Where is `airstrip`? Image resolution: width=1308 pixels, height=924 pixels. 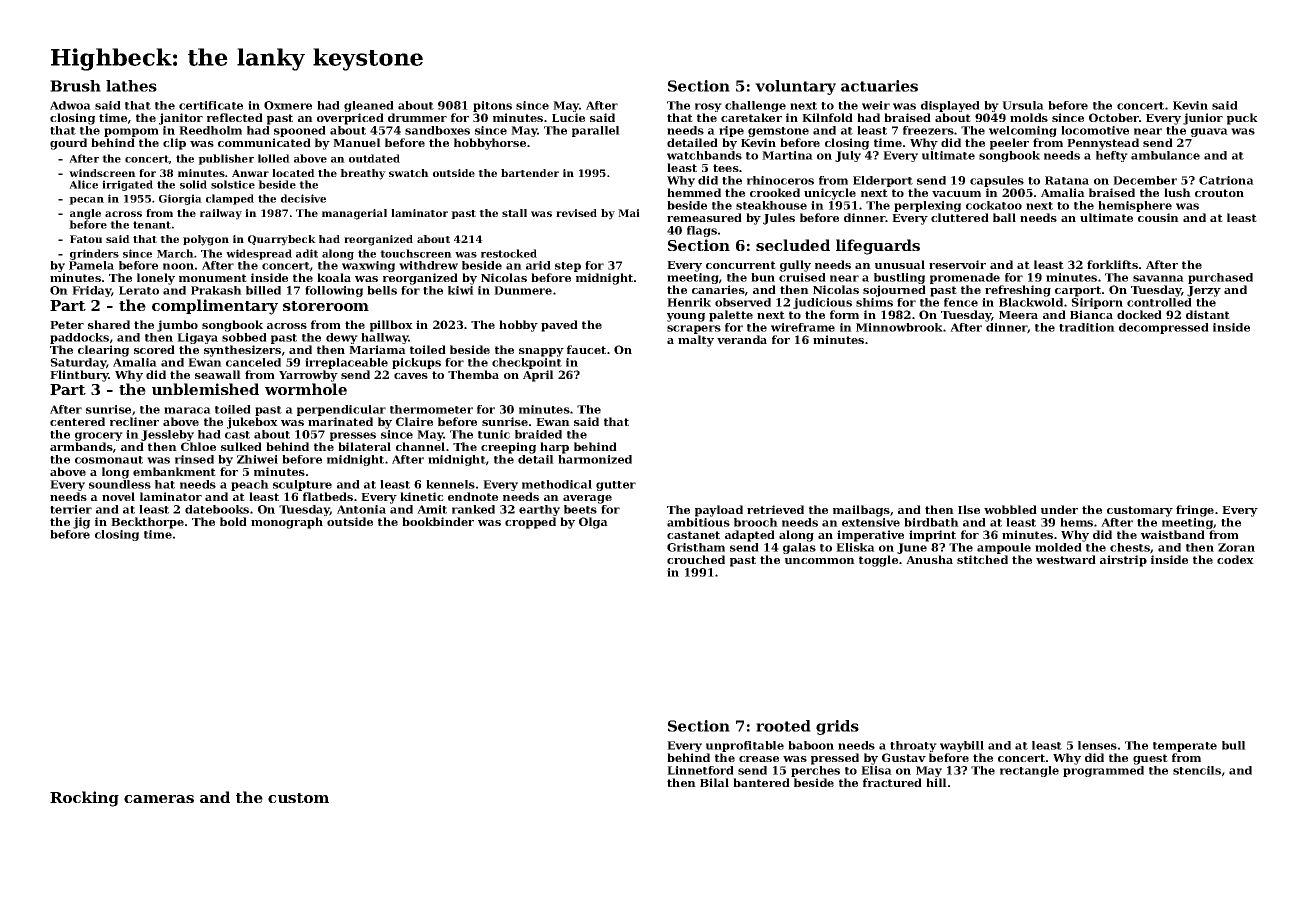
airstrip is located at coordinates (1123, 561).
